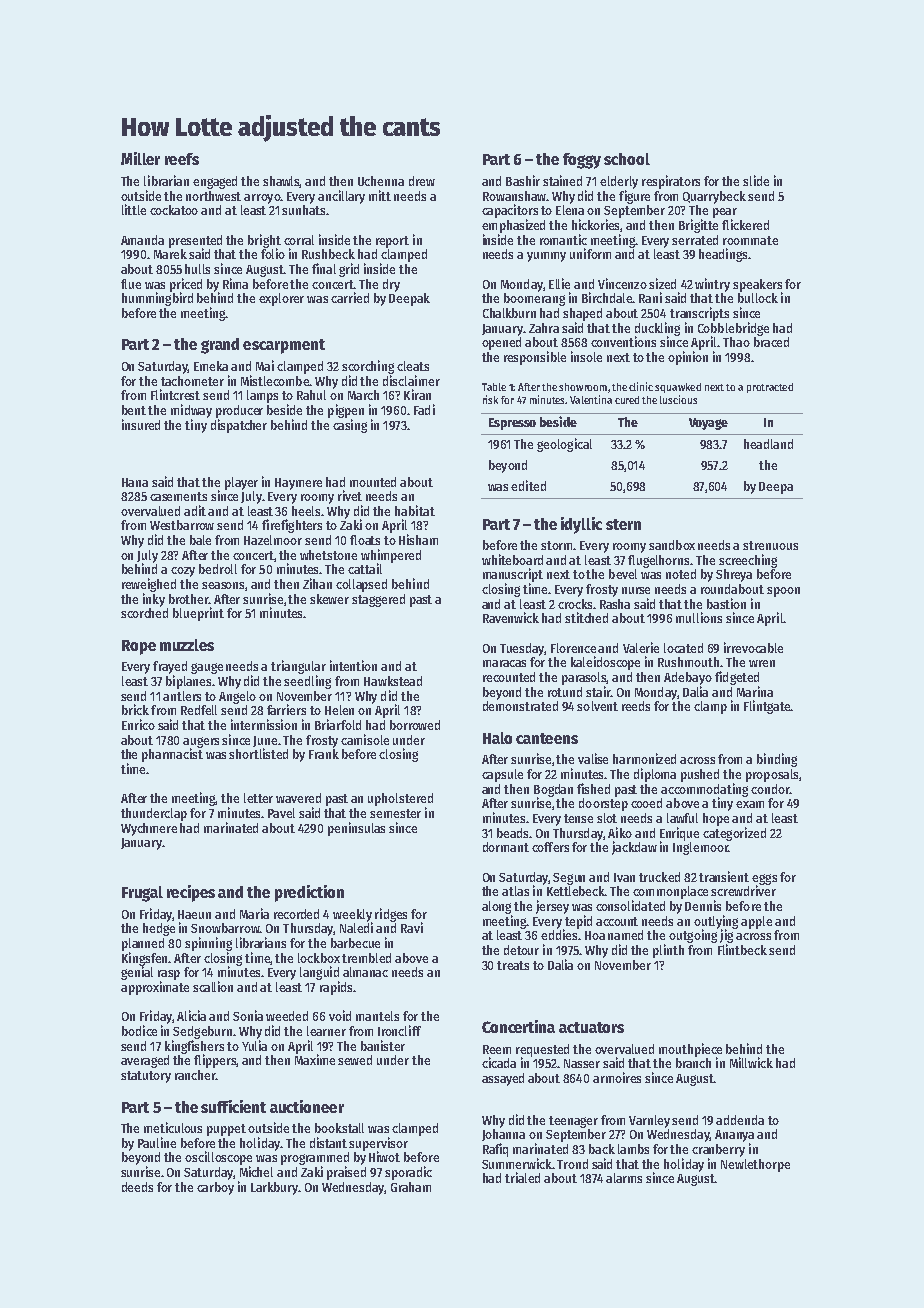  I want to click on Pauline, so click(157, 1142).
